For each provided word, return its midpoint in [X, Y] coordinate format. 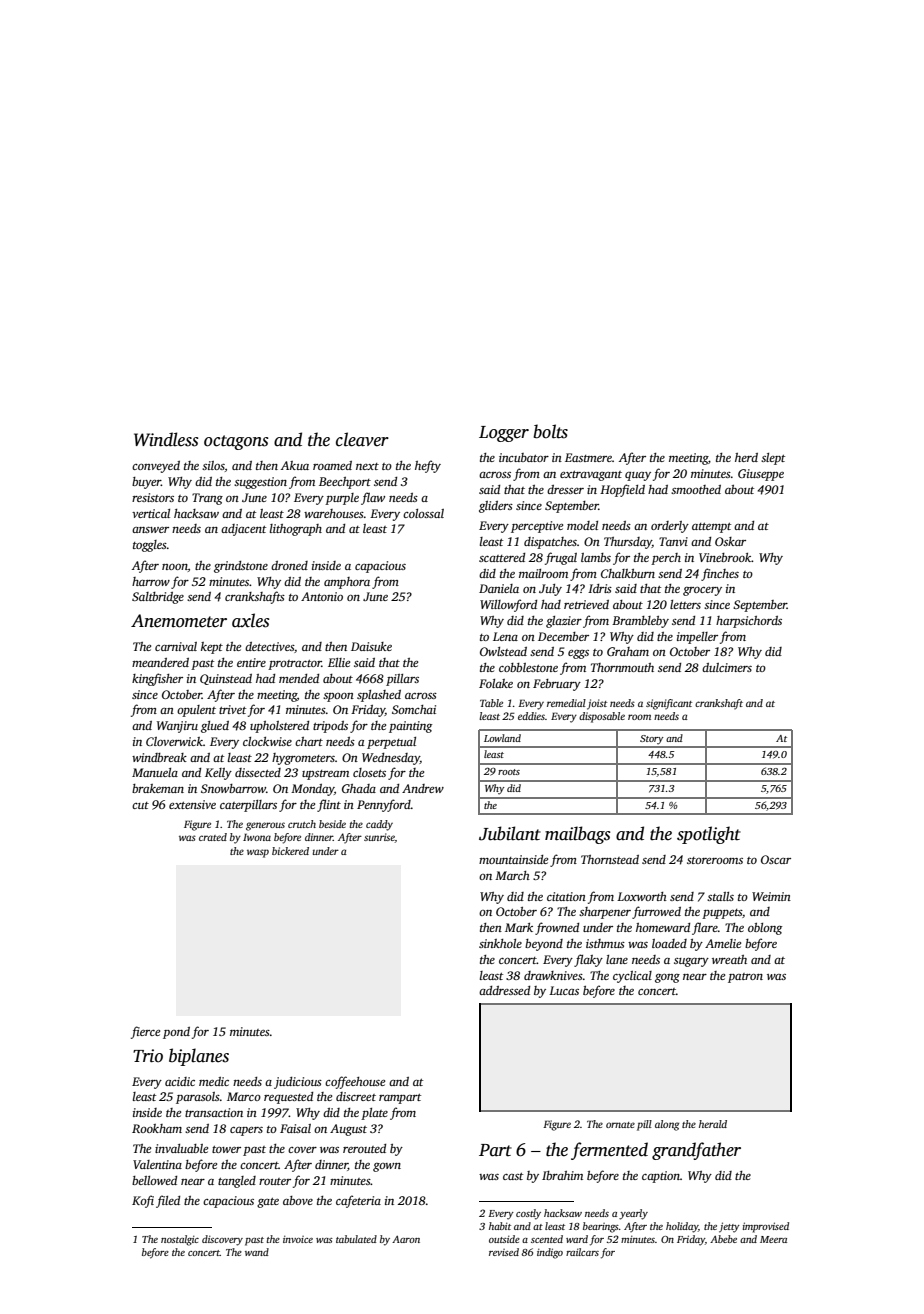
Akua [295, 465]
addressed [504, 990]
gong [667, 978]
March [512, 875]
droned [289, 565]
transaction [214, 1112]
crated [213, 837]
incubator [524, 457]
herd [746, 457]
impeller [697, 638]
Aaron [406, 1239]
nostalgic [180, 1240]
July [550, 590]
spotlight [709, 835]
